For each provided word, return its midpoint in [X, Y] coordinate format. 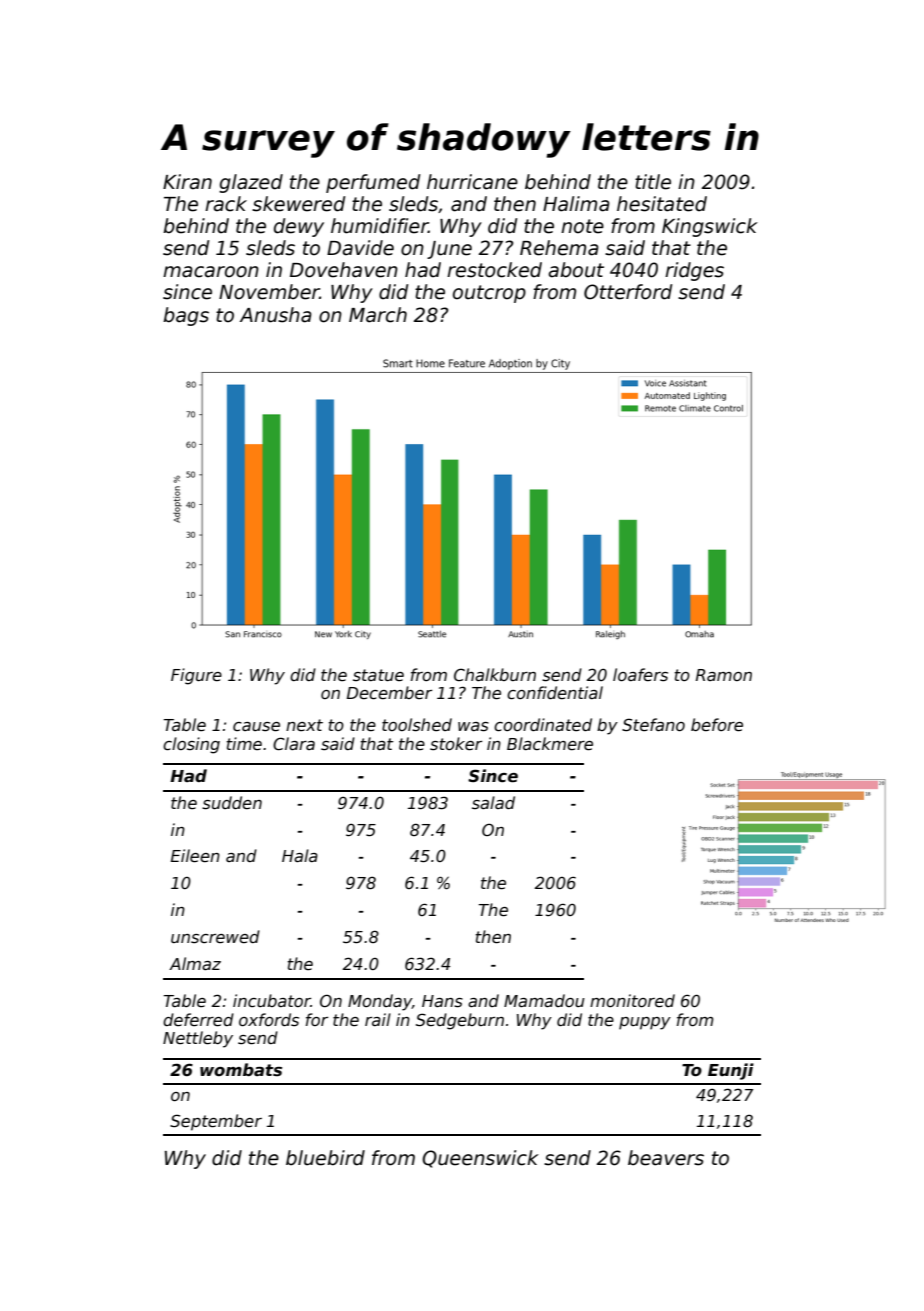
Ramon [724, 675]
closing [191, 745]
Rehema [559, 248]
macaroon [211, 272]
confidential [555, 693]
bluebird [325, 1158]
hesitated [662, 204]
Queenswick [480, 1159]
